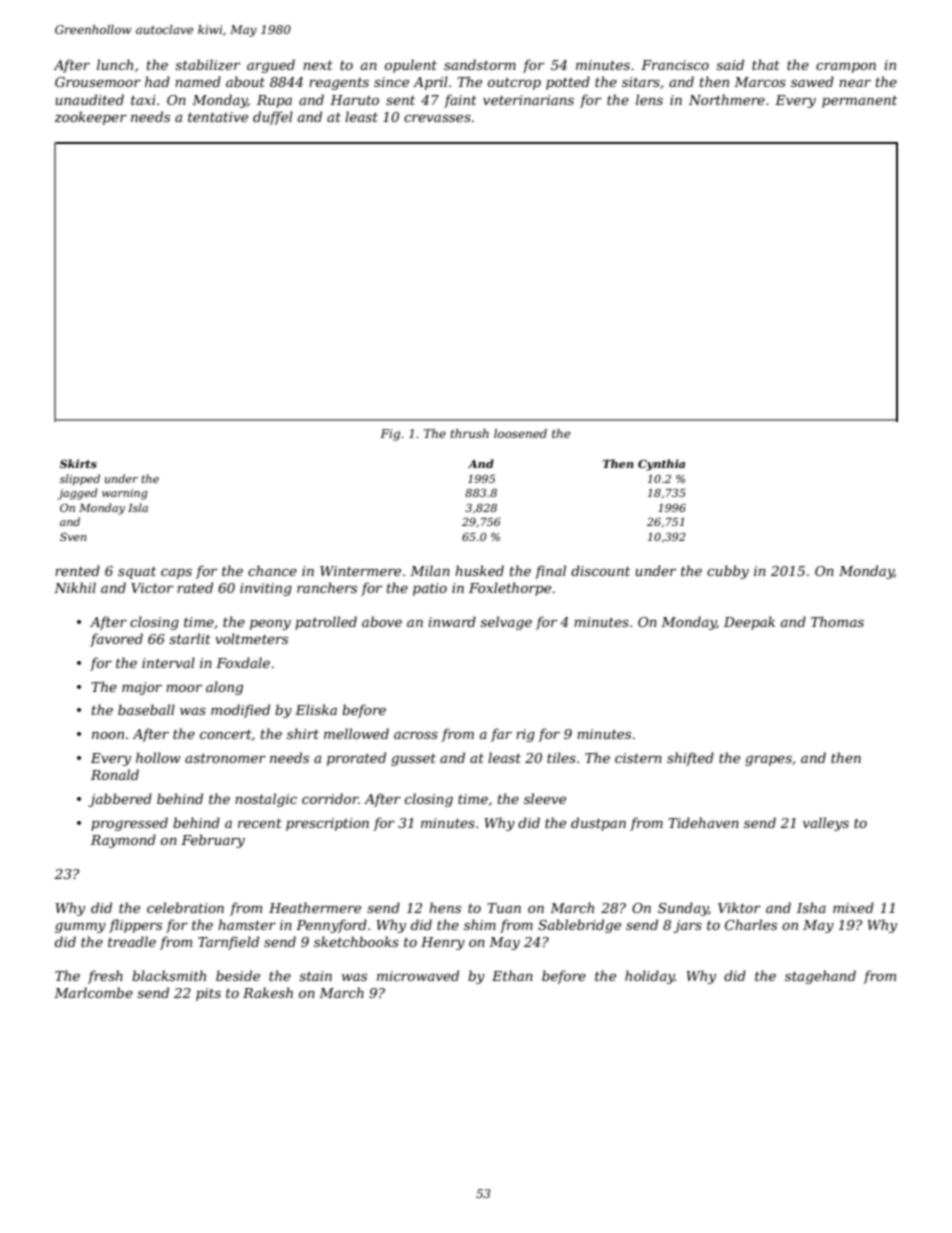 The height and width of the page is (1233, 952). What do you see at coordinates (859, 102) in the page?
I see `permanent` at bounding box center [859, 102].
